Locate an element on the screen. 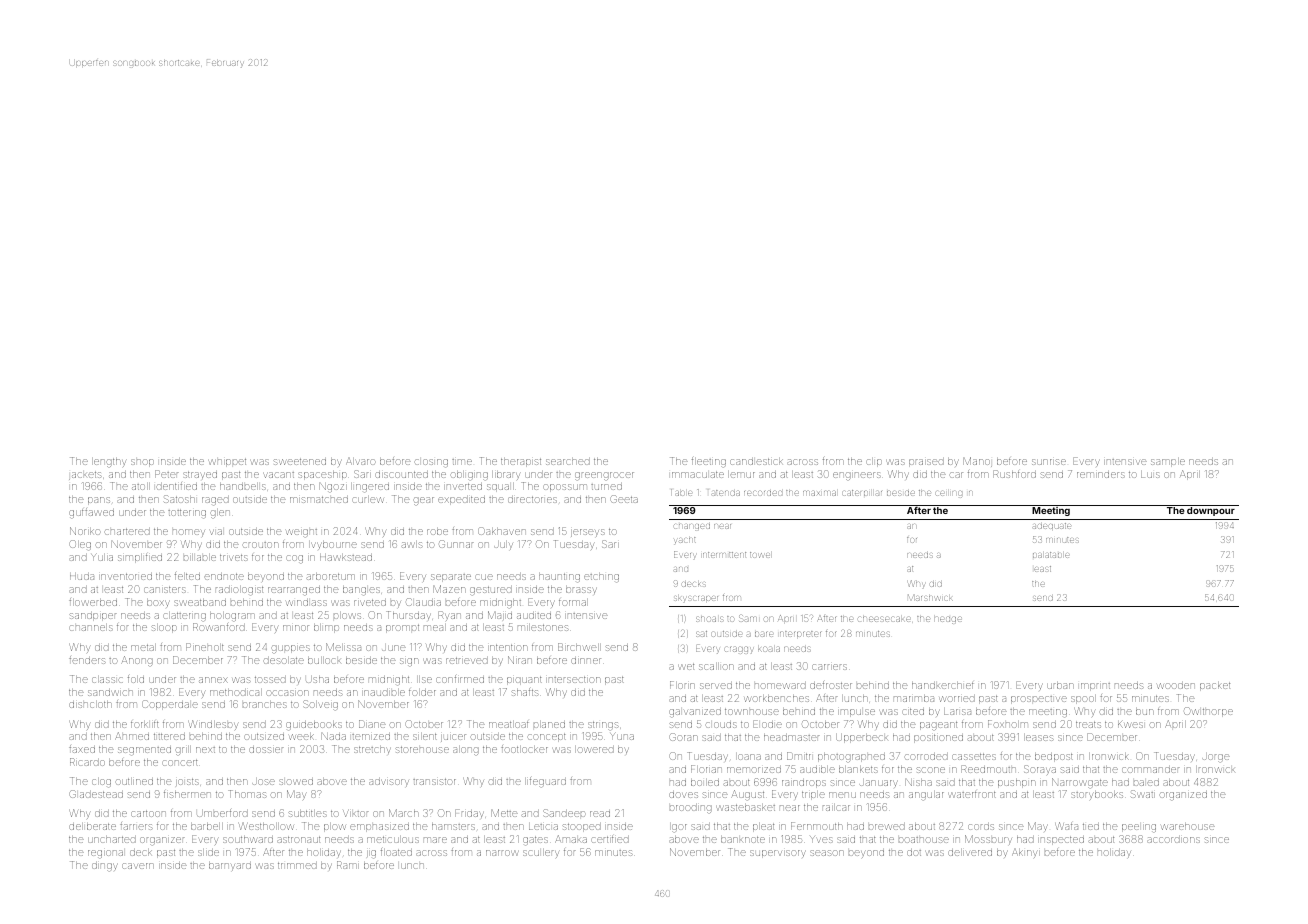 This screenshot has height=924, width=1308. bullock is located at coordinates (324, 660).
